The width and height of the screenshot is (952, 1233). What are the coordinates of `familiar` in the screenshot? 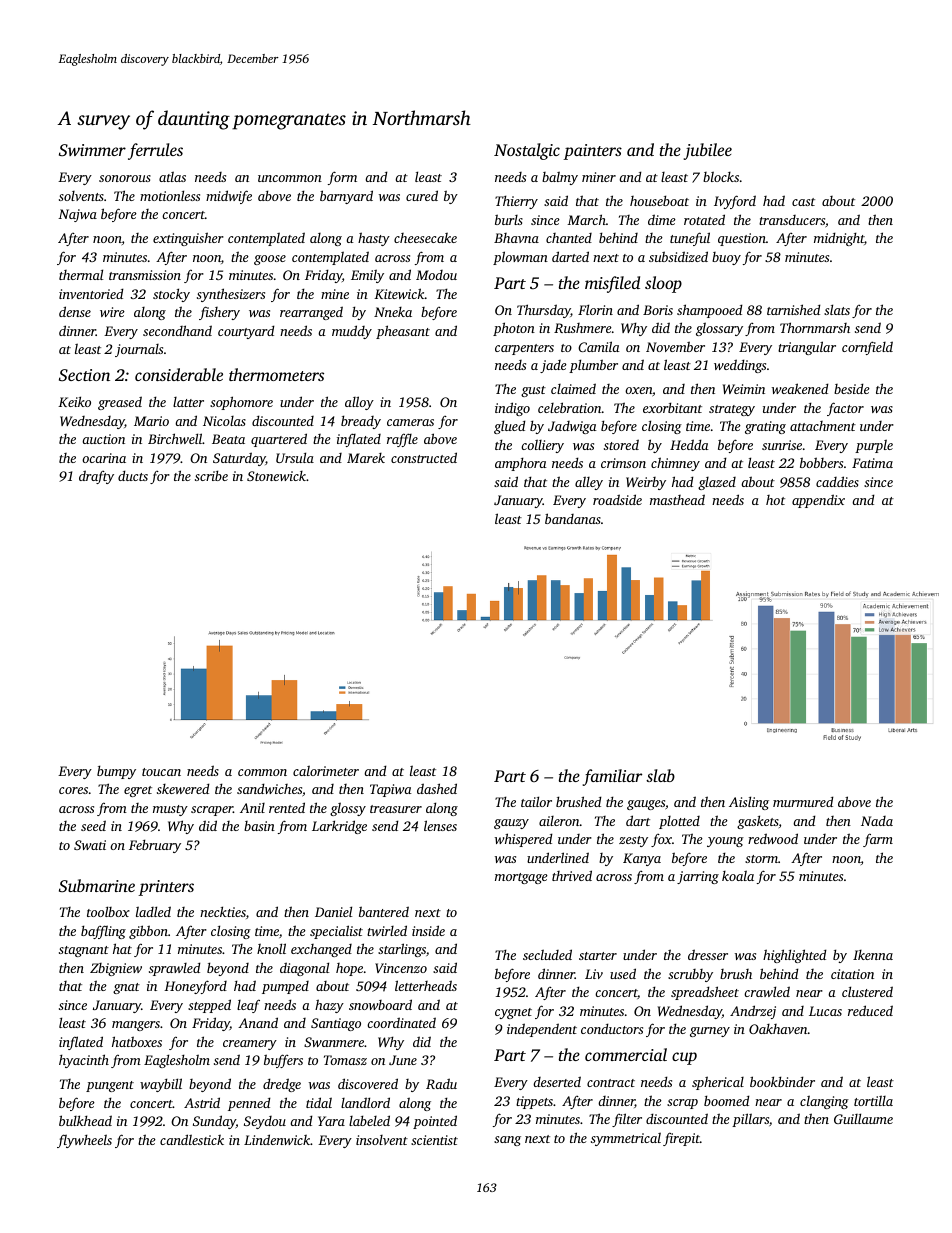 It's located at (612, 777).
